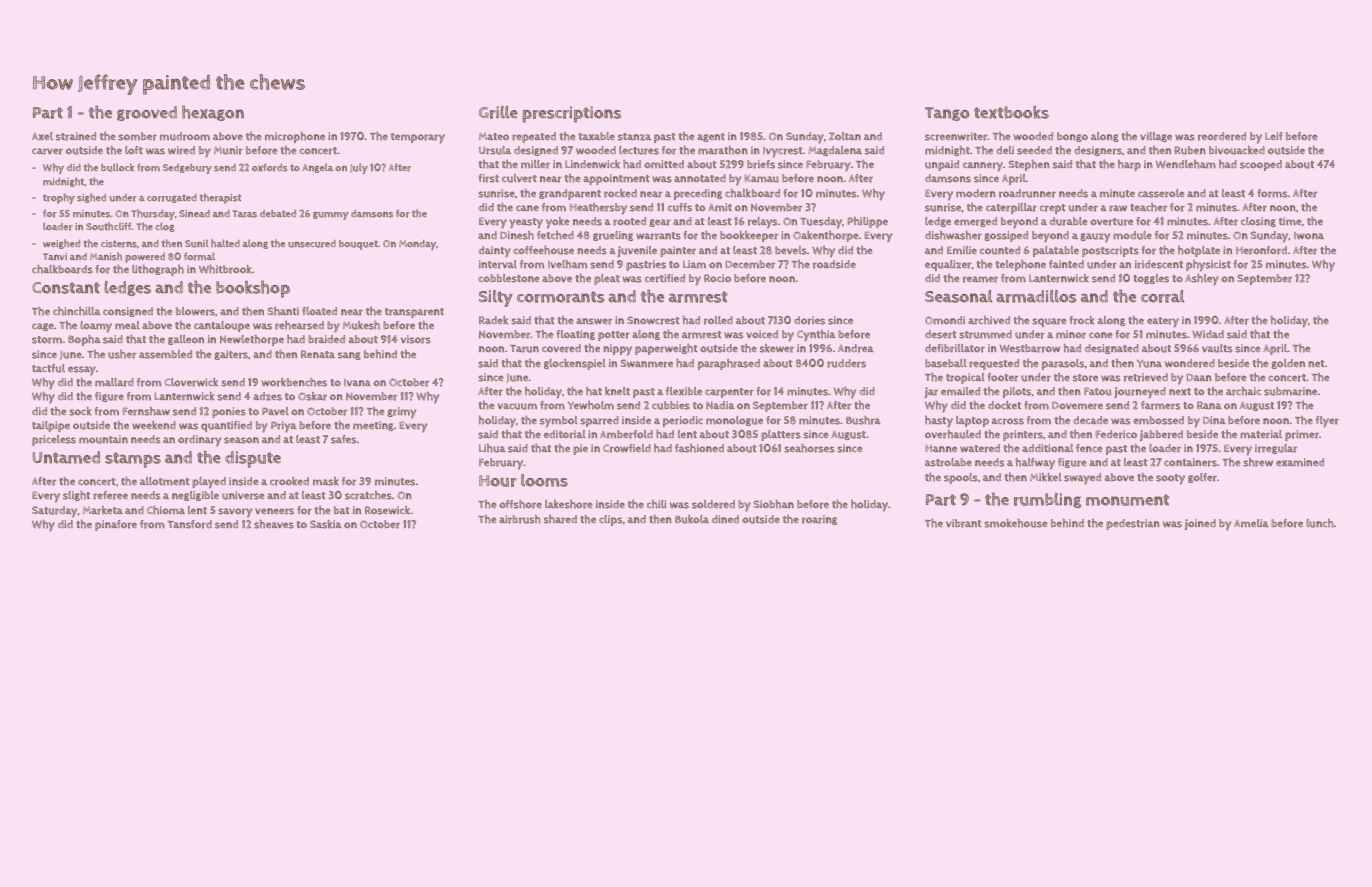 The image size is (1372, 887). Describe the element at coordinates (678, 251) in the document. I see `painter` at that location.
